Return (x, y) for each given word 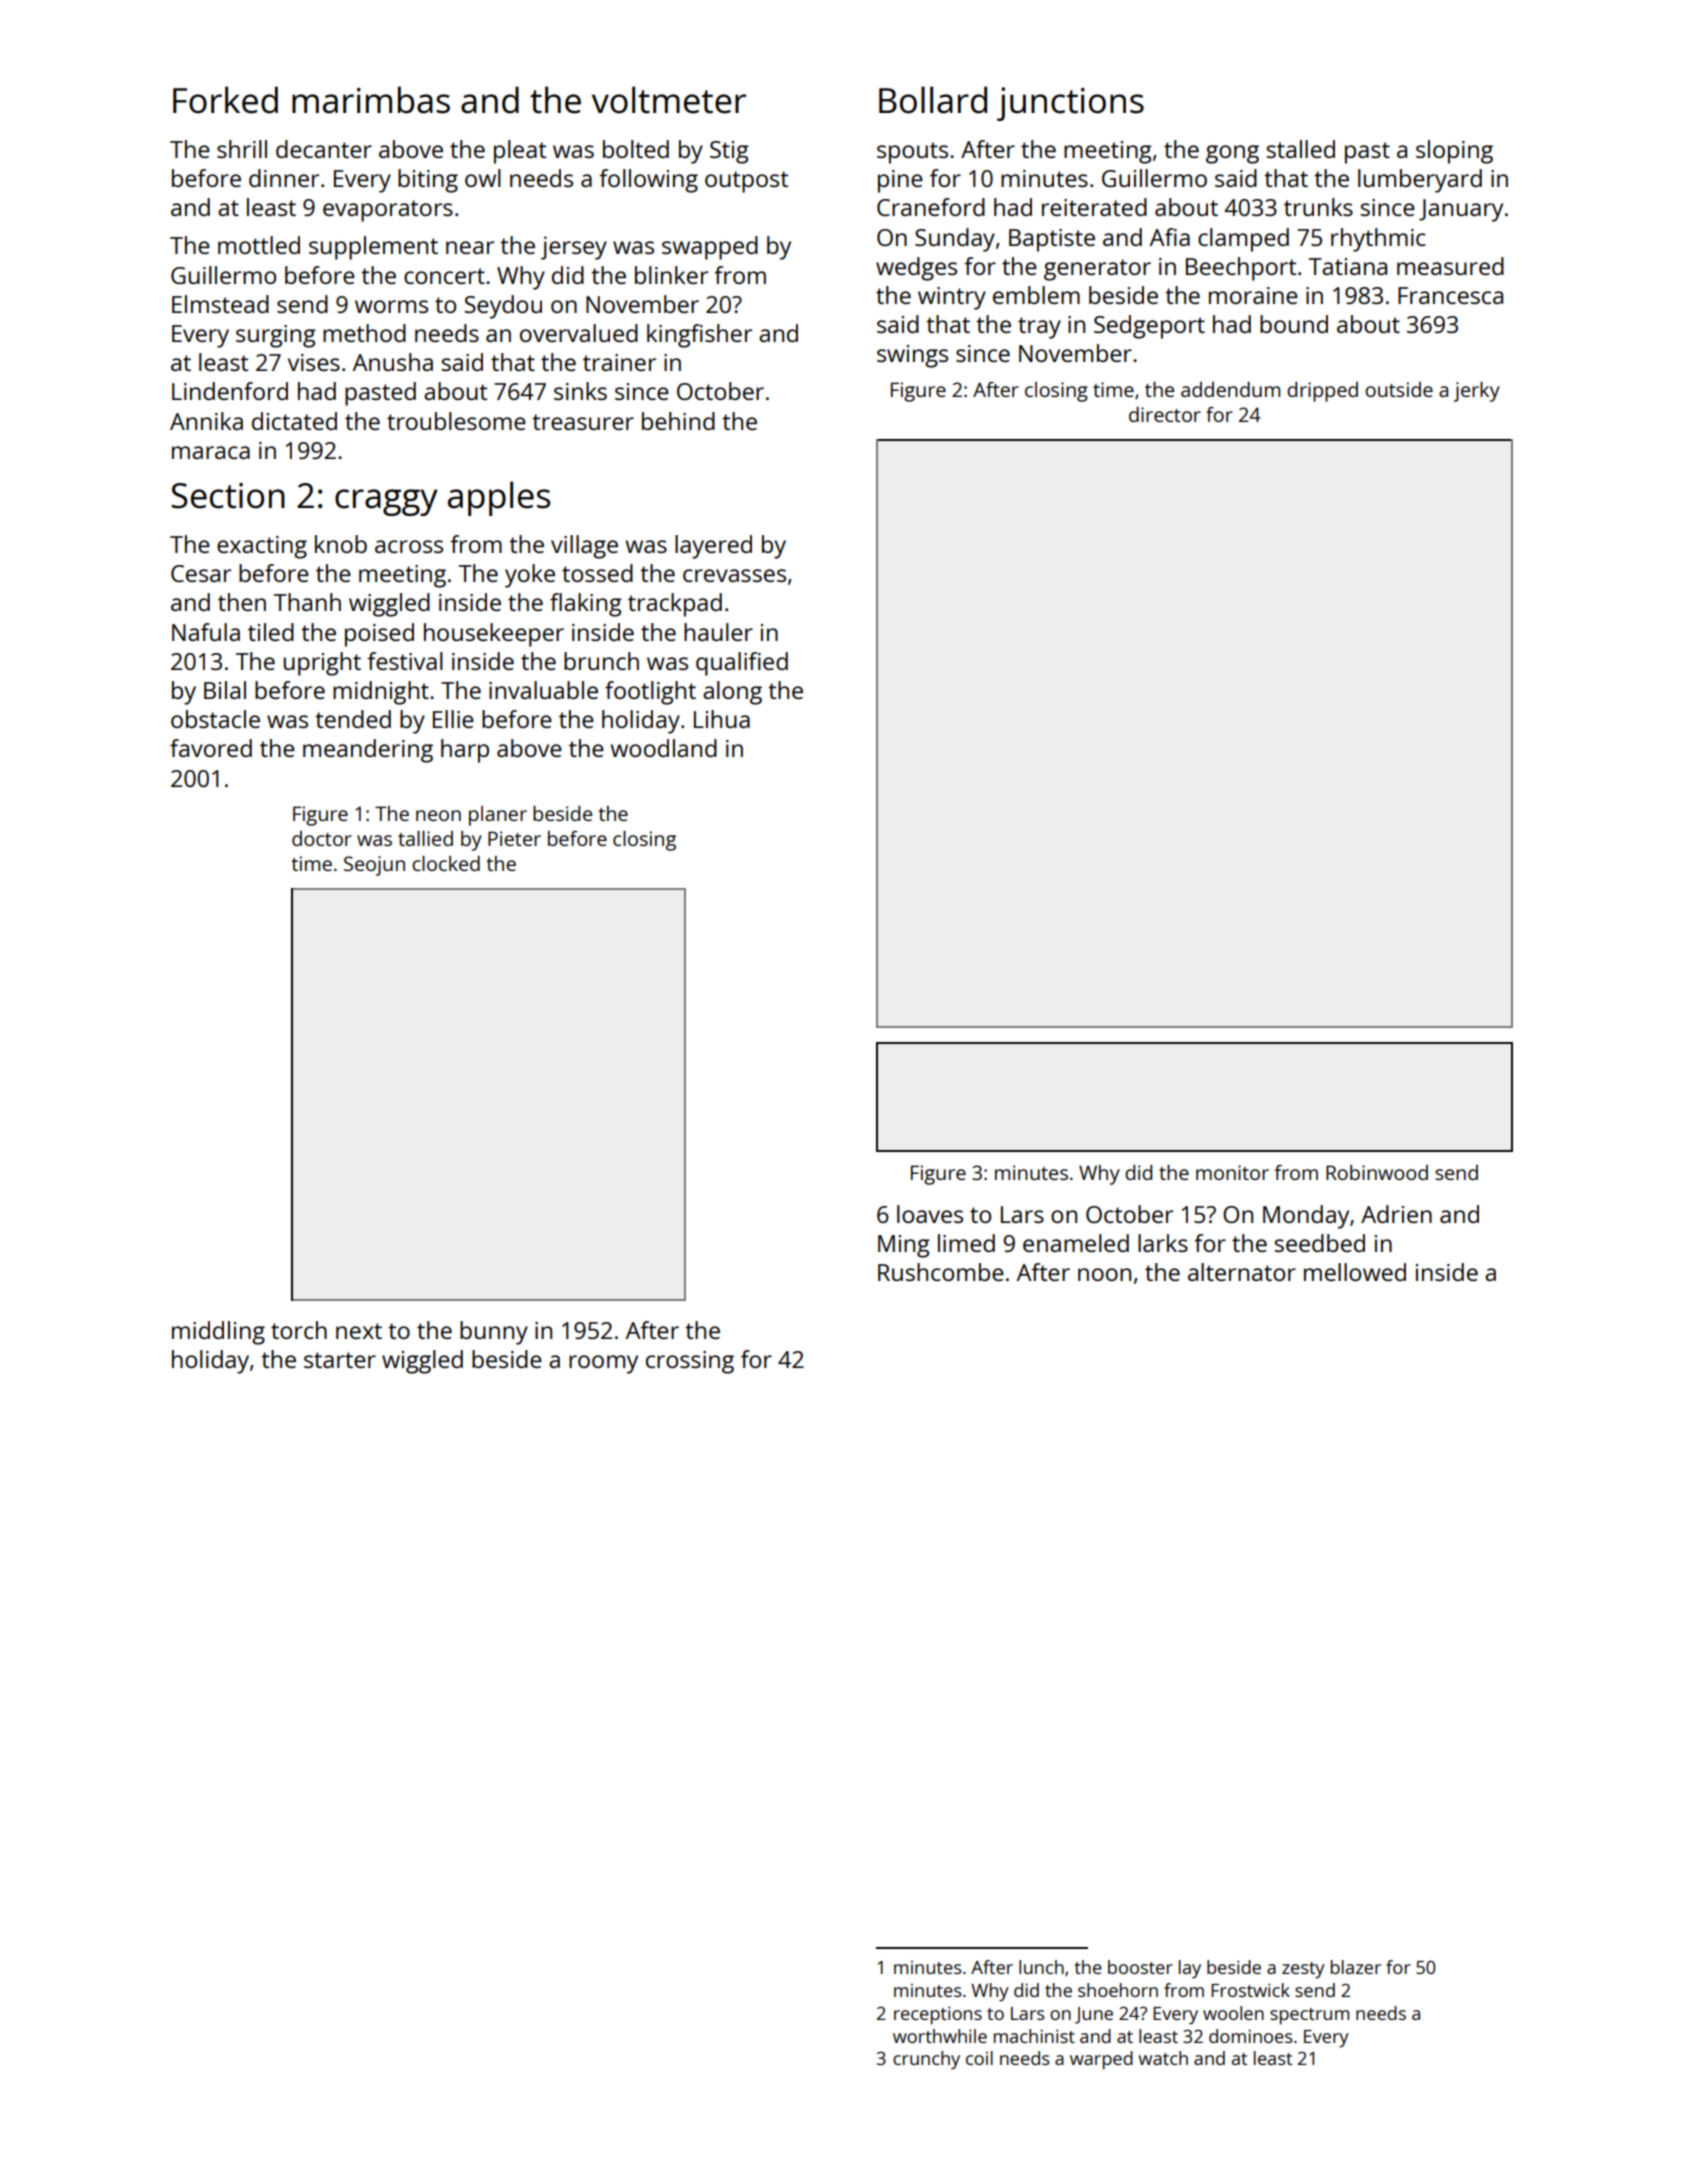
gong (1232, 154)
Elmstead (220, 304)
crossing (690, 1362)
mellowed (1355, 1272)
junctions (1070, 104)
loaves (930, 1214)
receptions (938, 2015)
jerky (1477, 392)
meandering (368, 751)
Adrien (1396, 1214)
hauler (718, 632)
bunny (494, 1333)
